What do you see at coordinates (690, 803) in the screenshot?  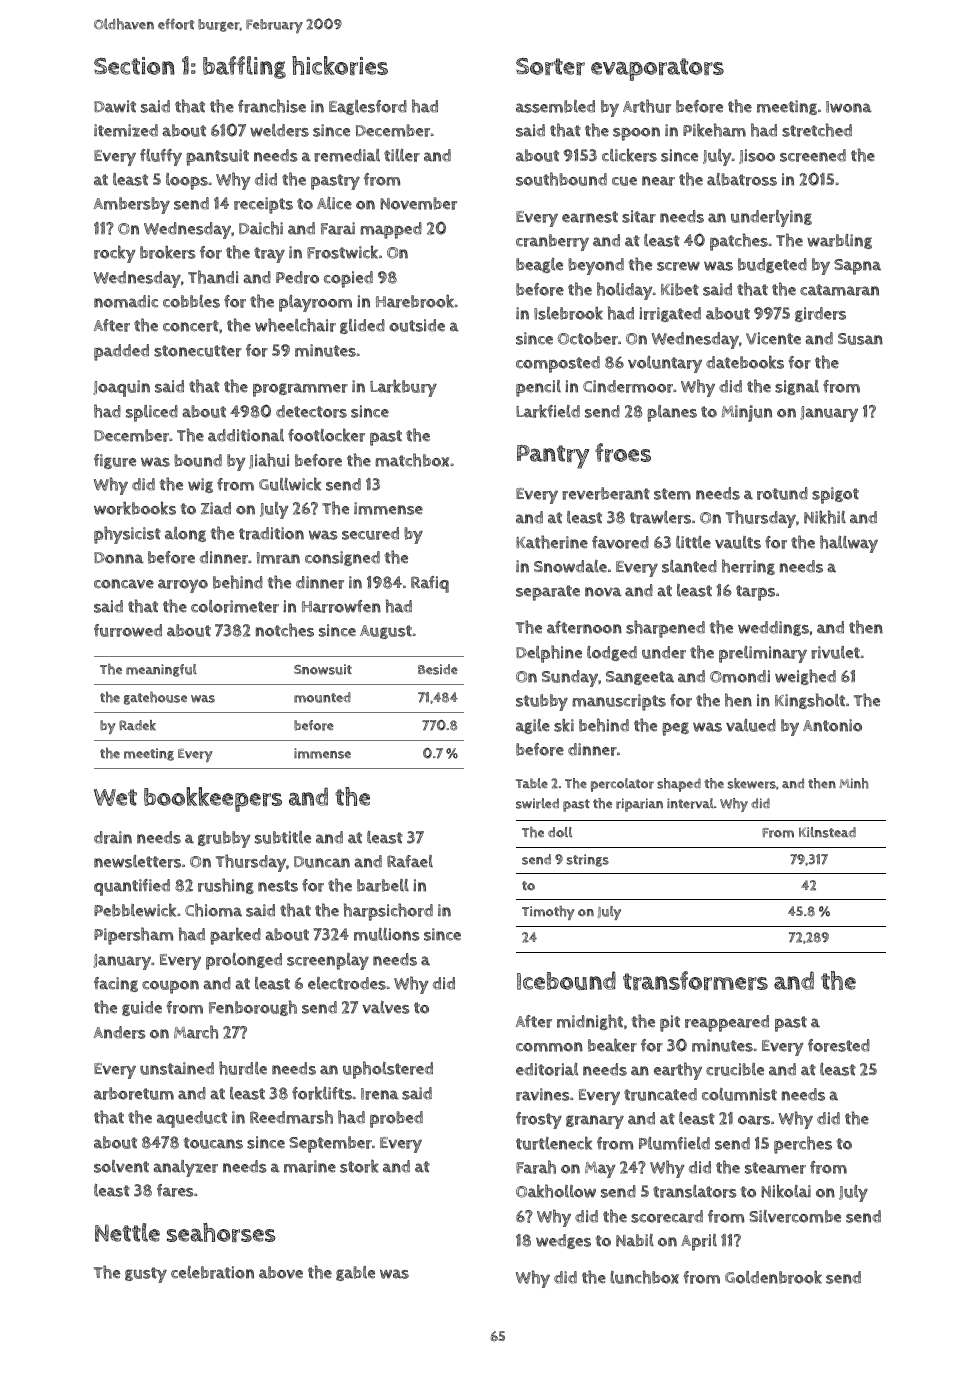 I see `interval` at bounding box center [690, 803].
